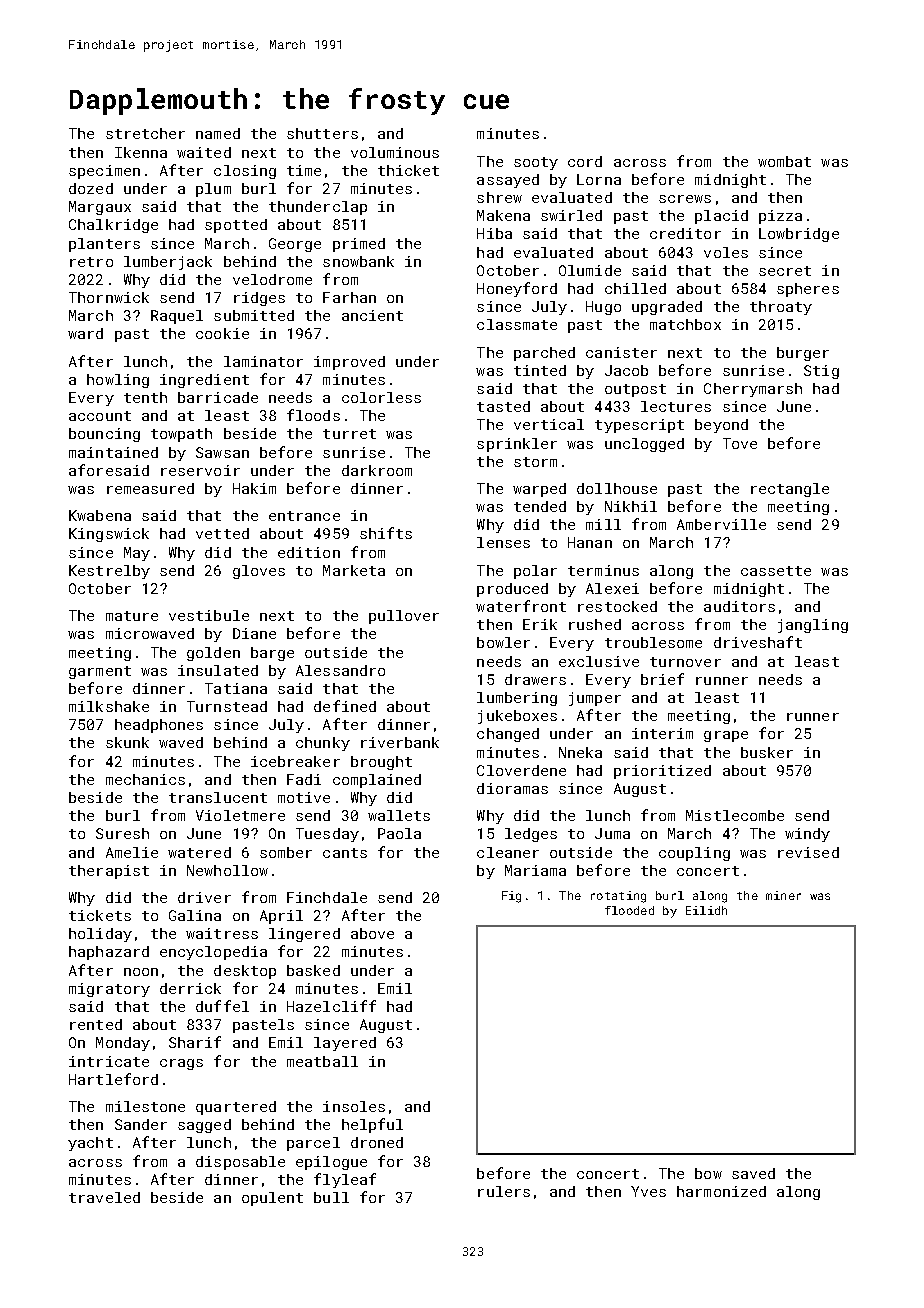 This screenshot has width=924, height=1308. I want to click on miner, so click(783, 895).
